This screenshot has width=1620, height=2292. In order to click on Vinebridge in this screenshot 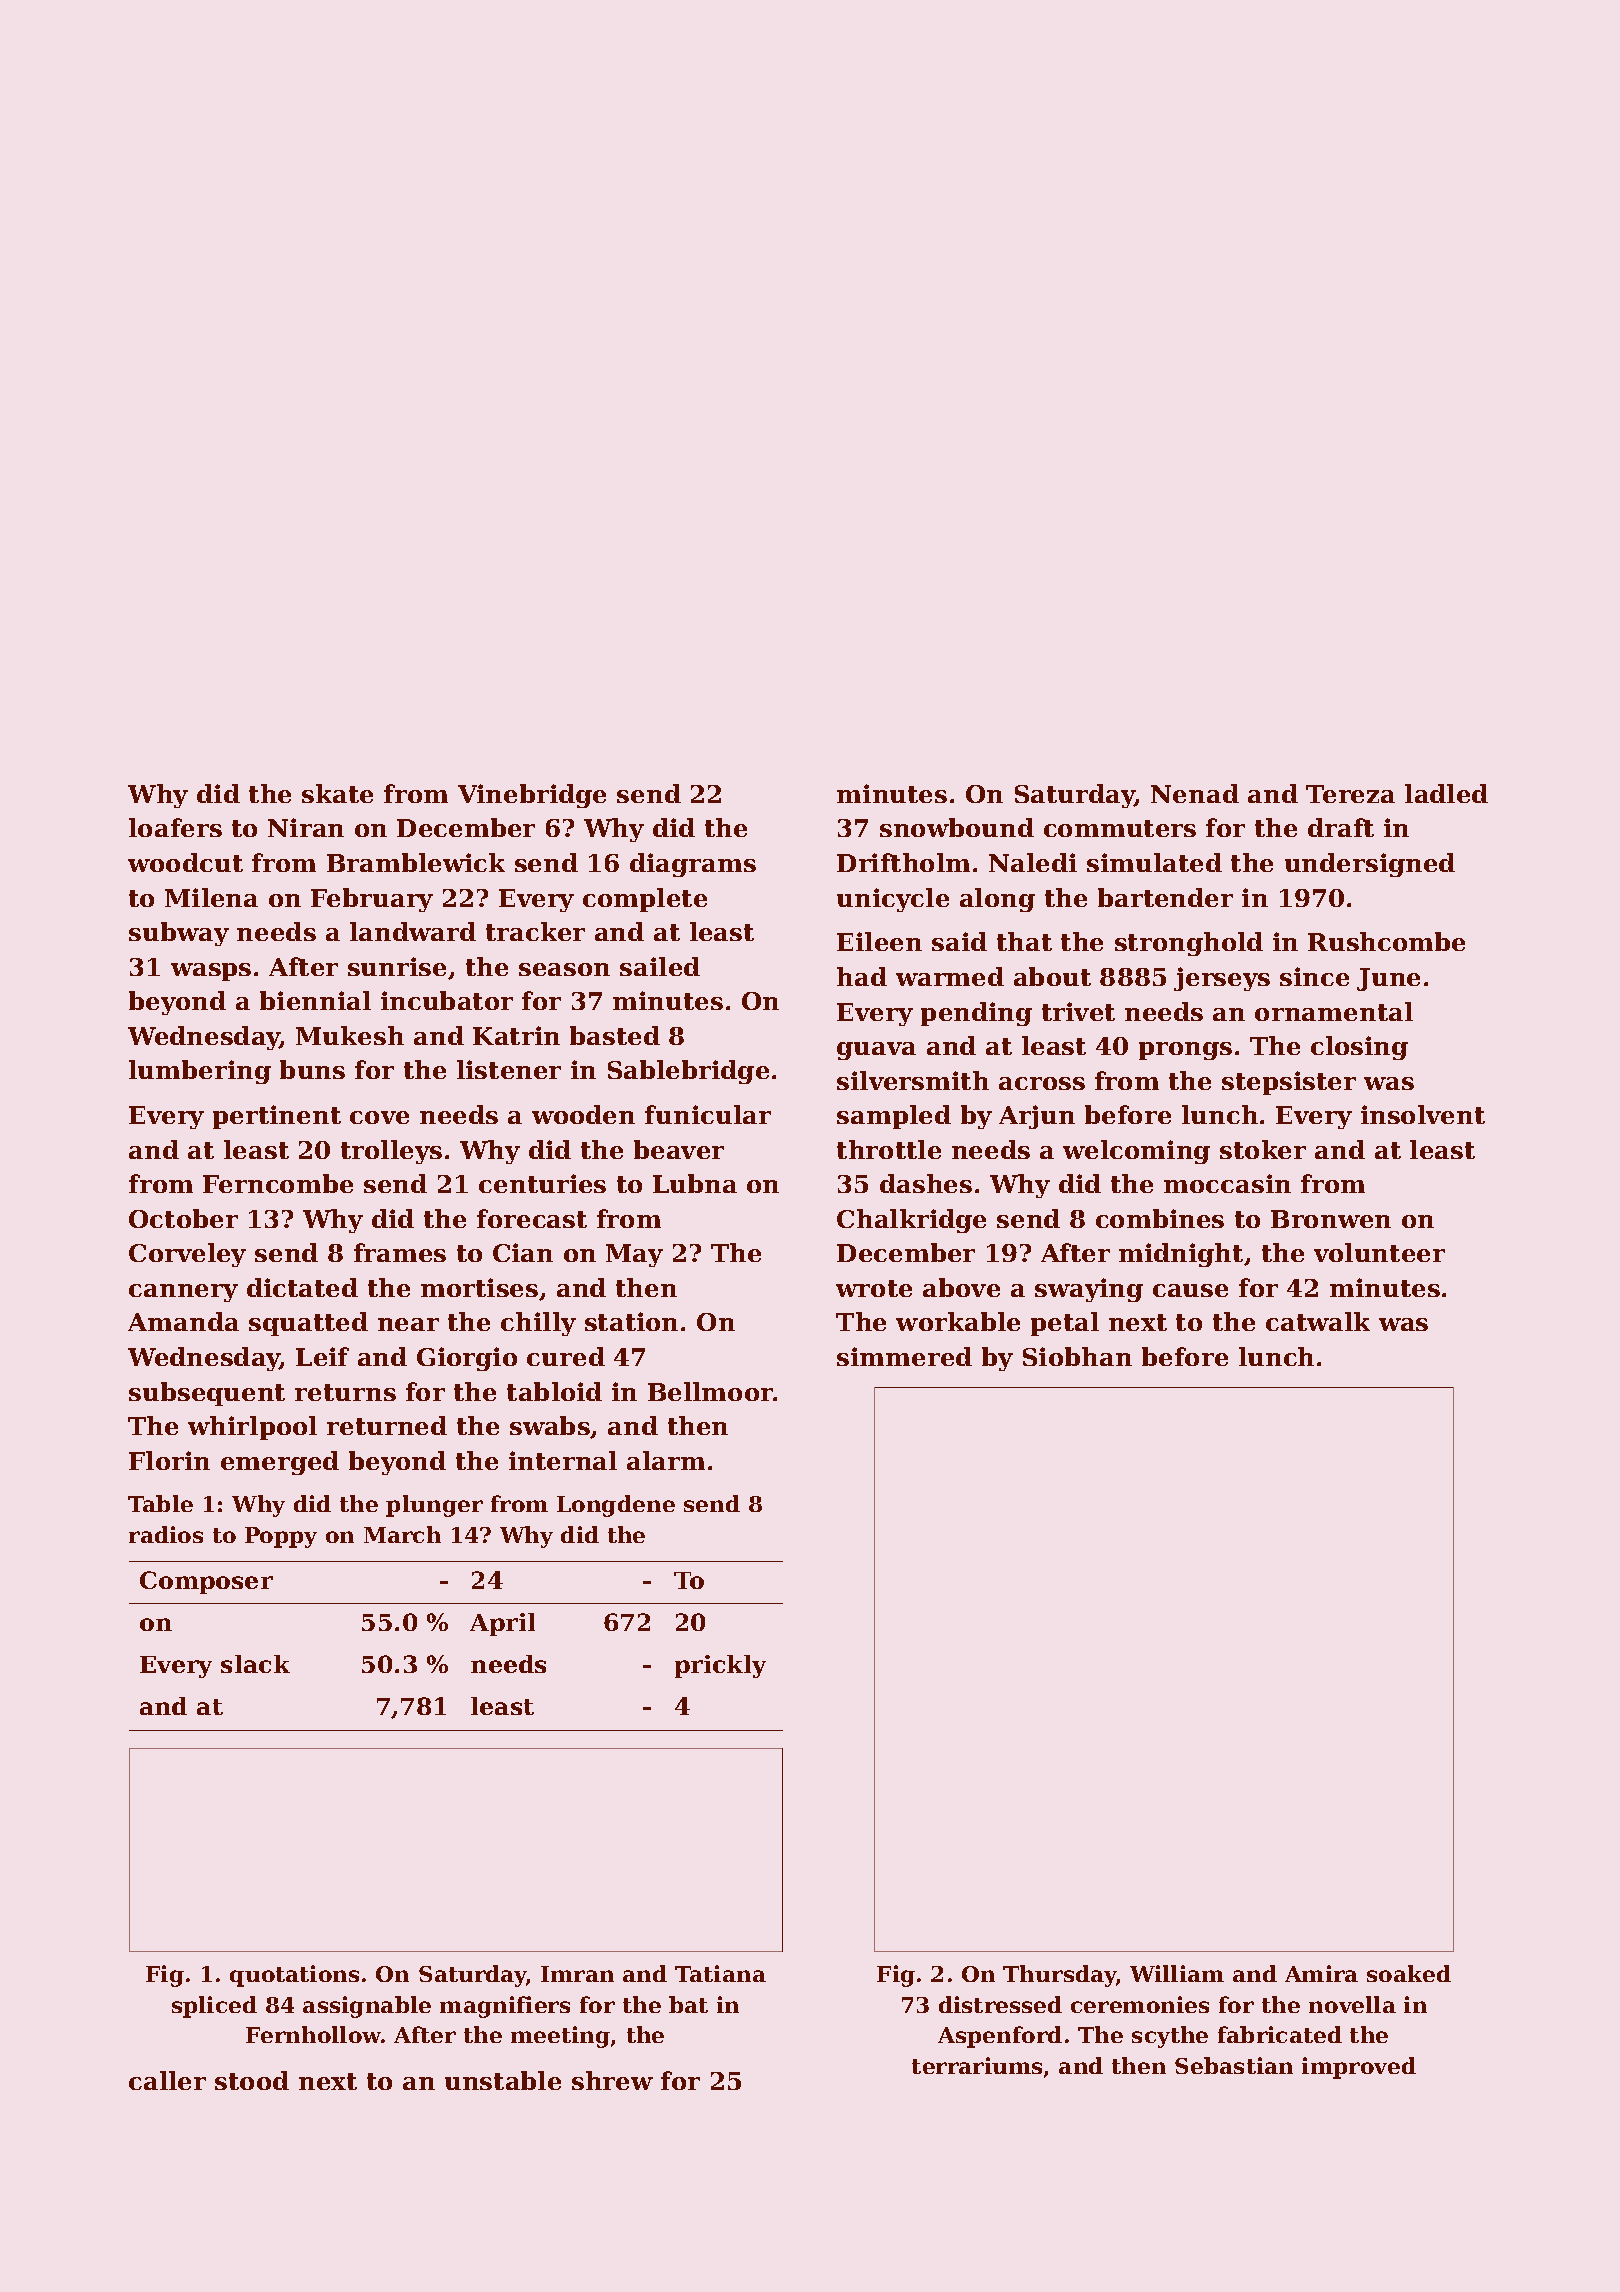, I will do `click(532, 796)`.
